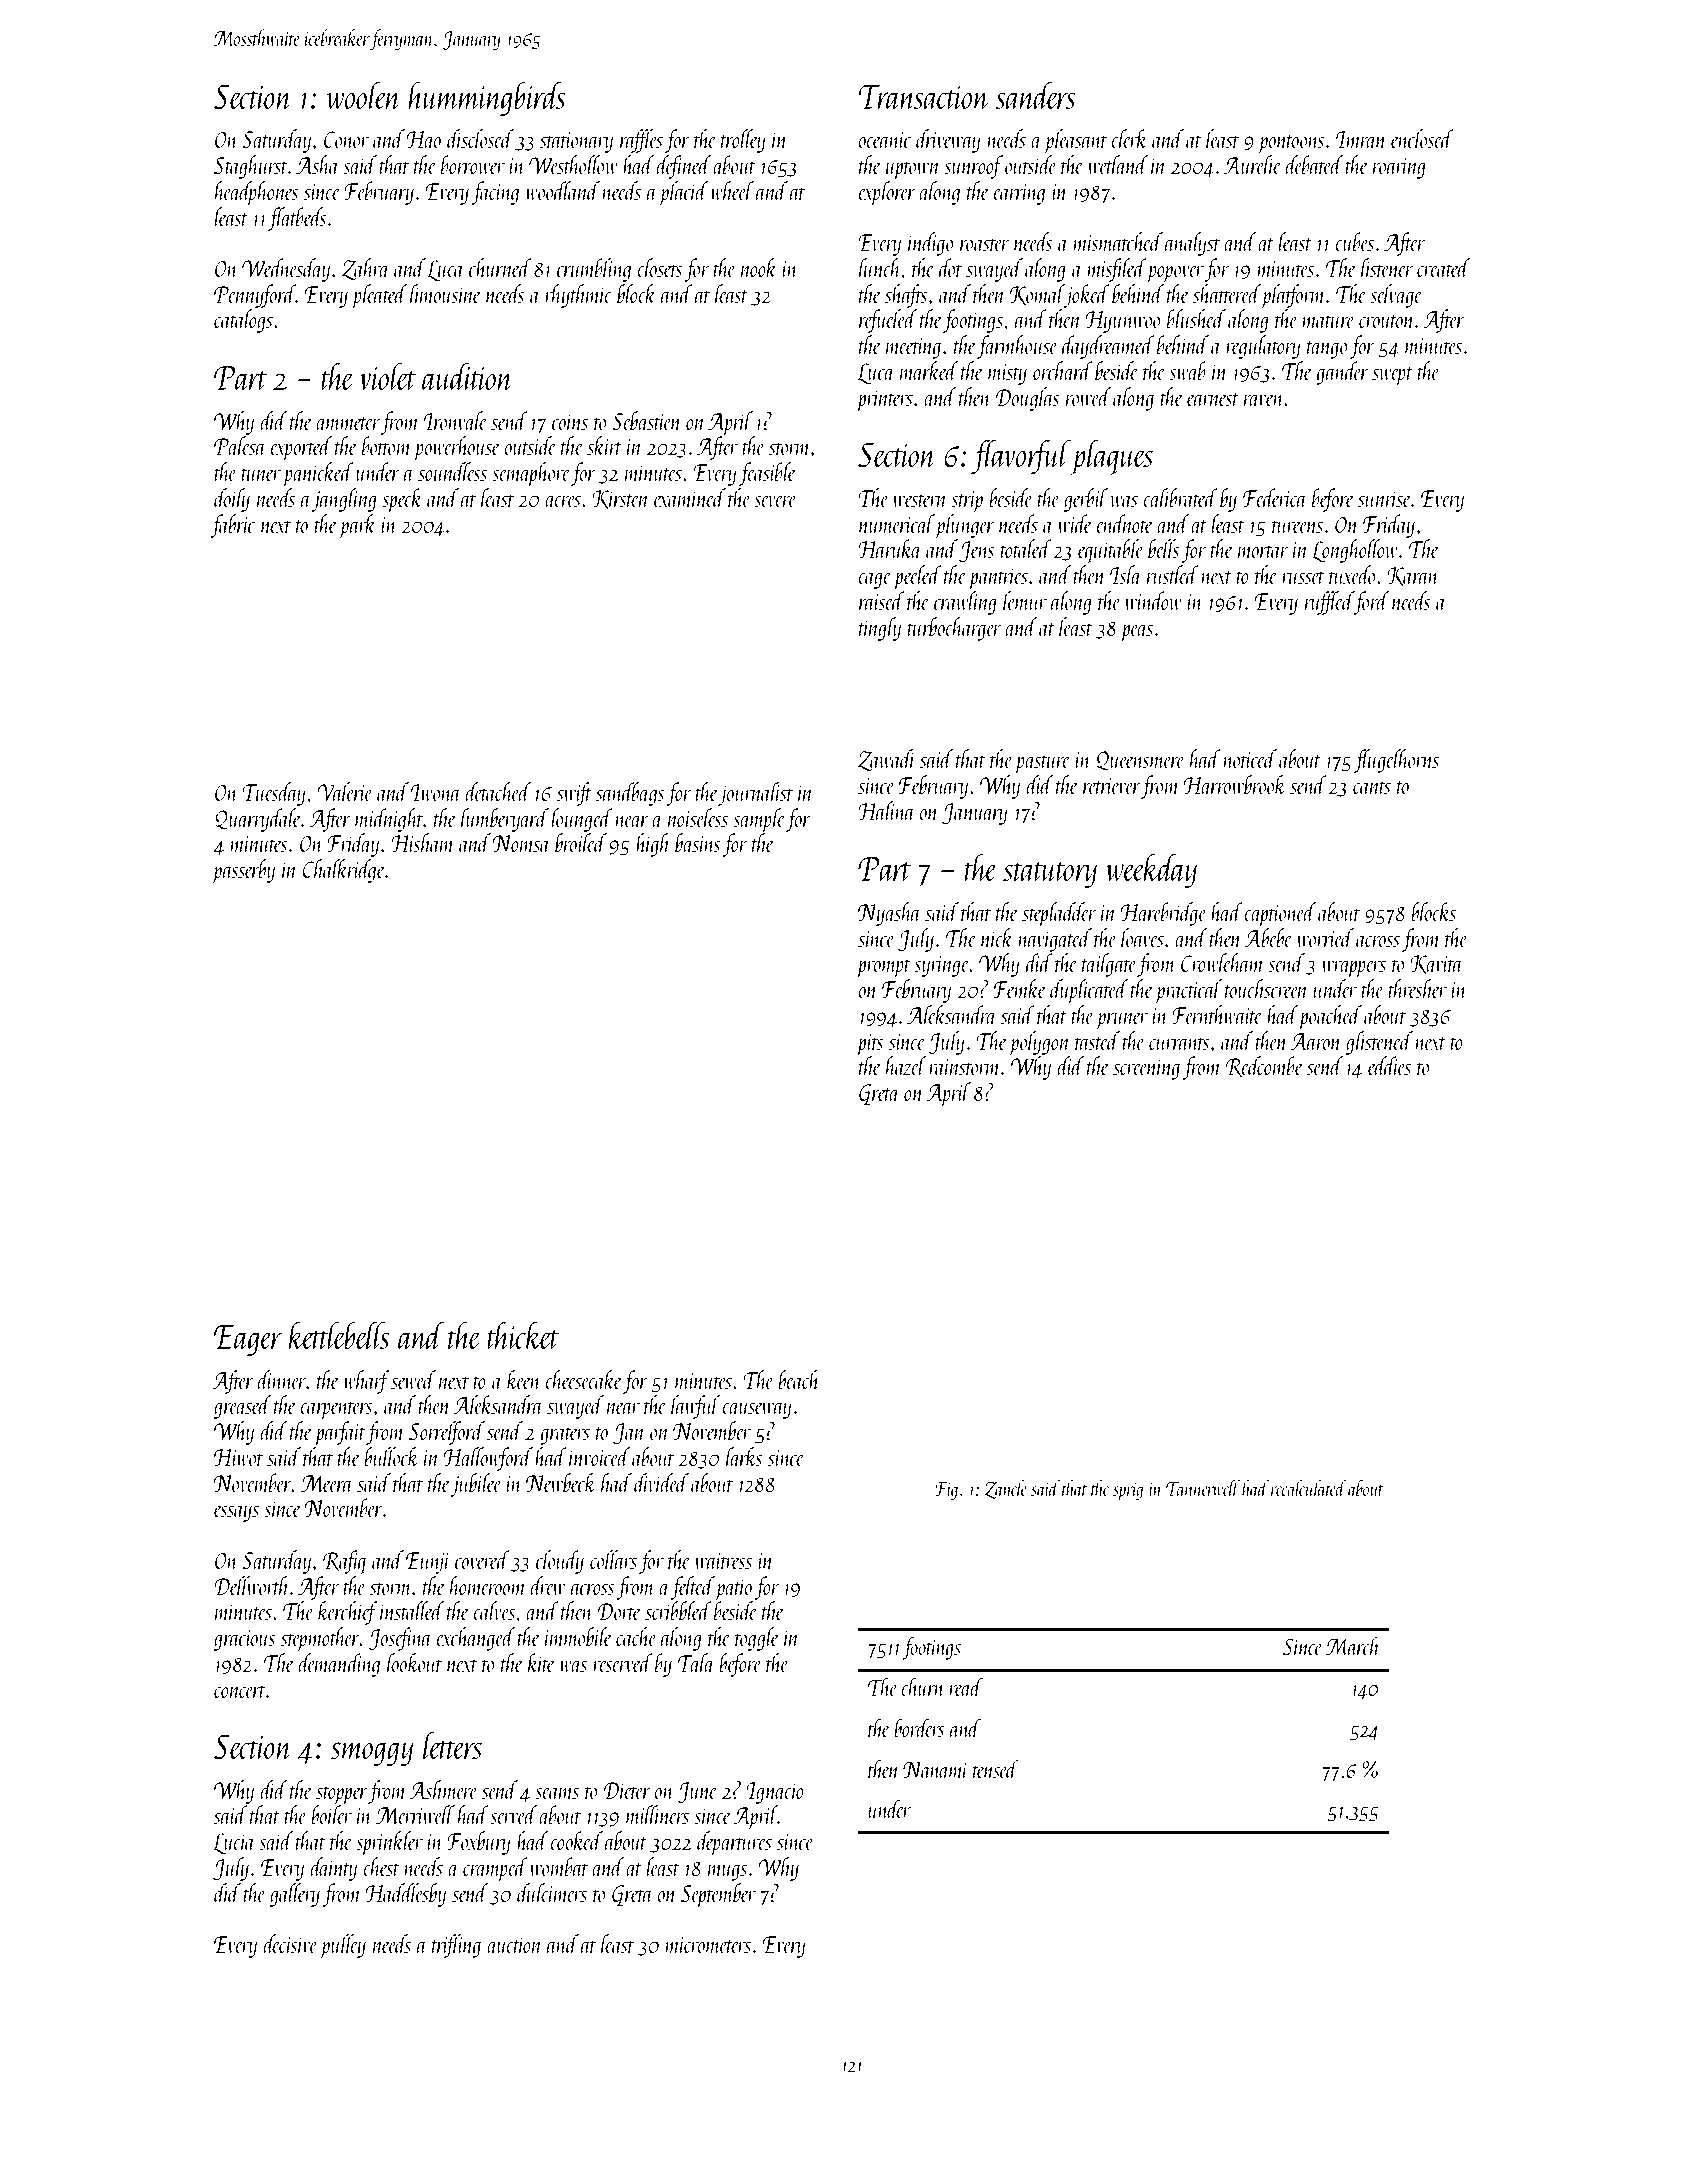  I want to click on eddies, so click(1389, 1065).
